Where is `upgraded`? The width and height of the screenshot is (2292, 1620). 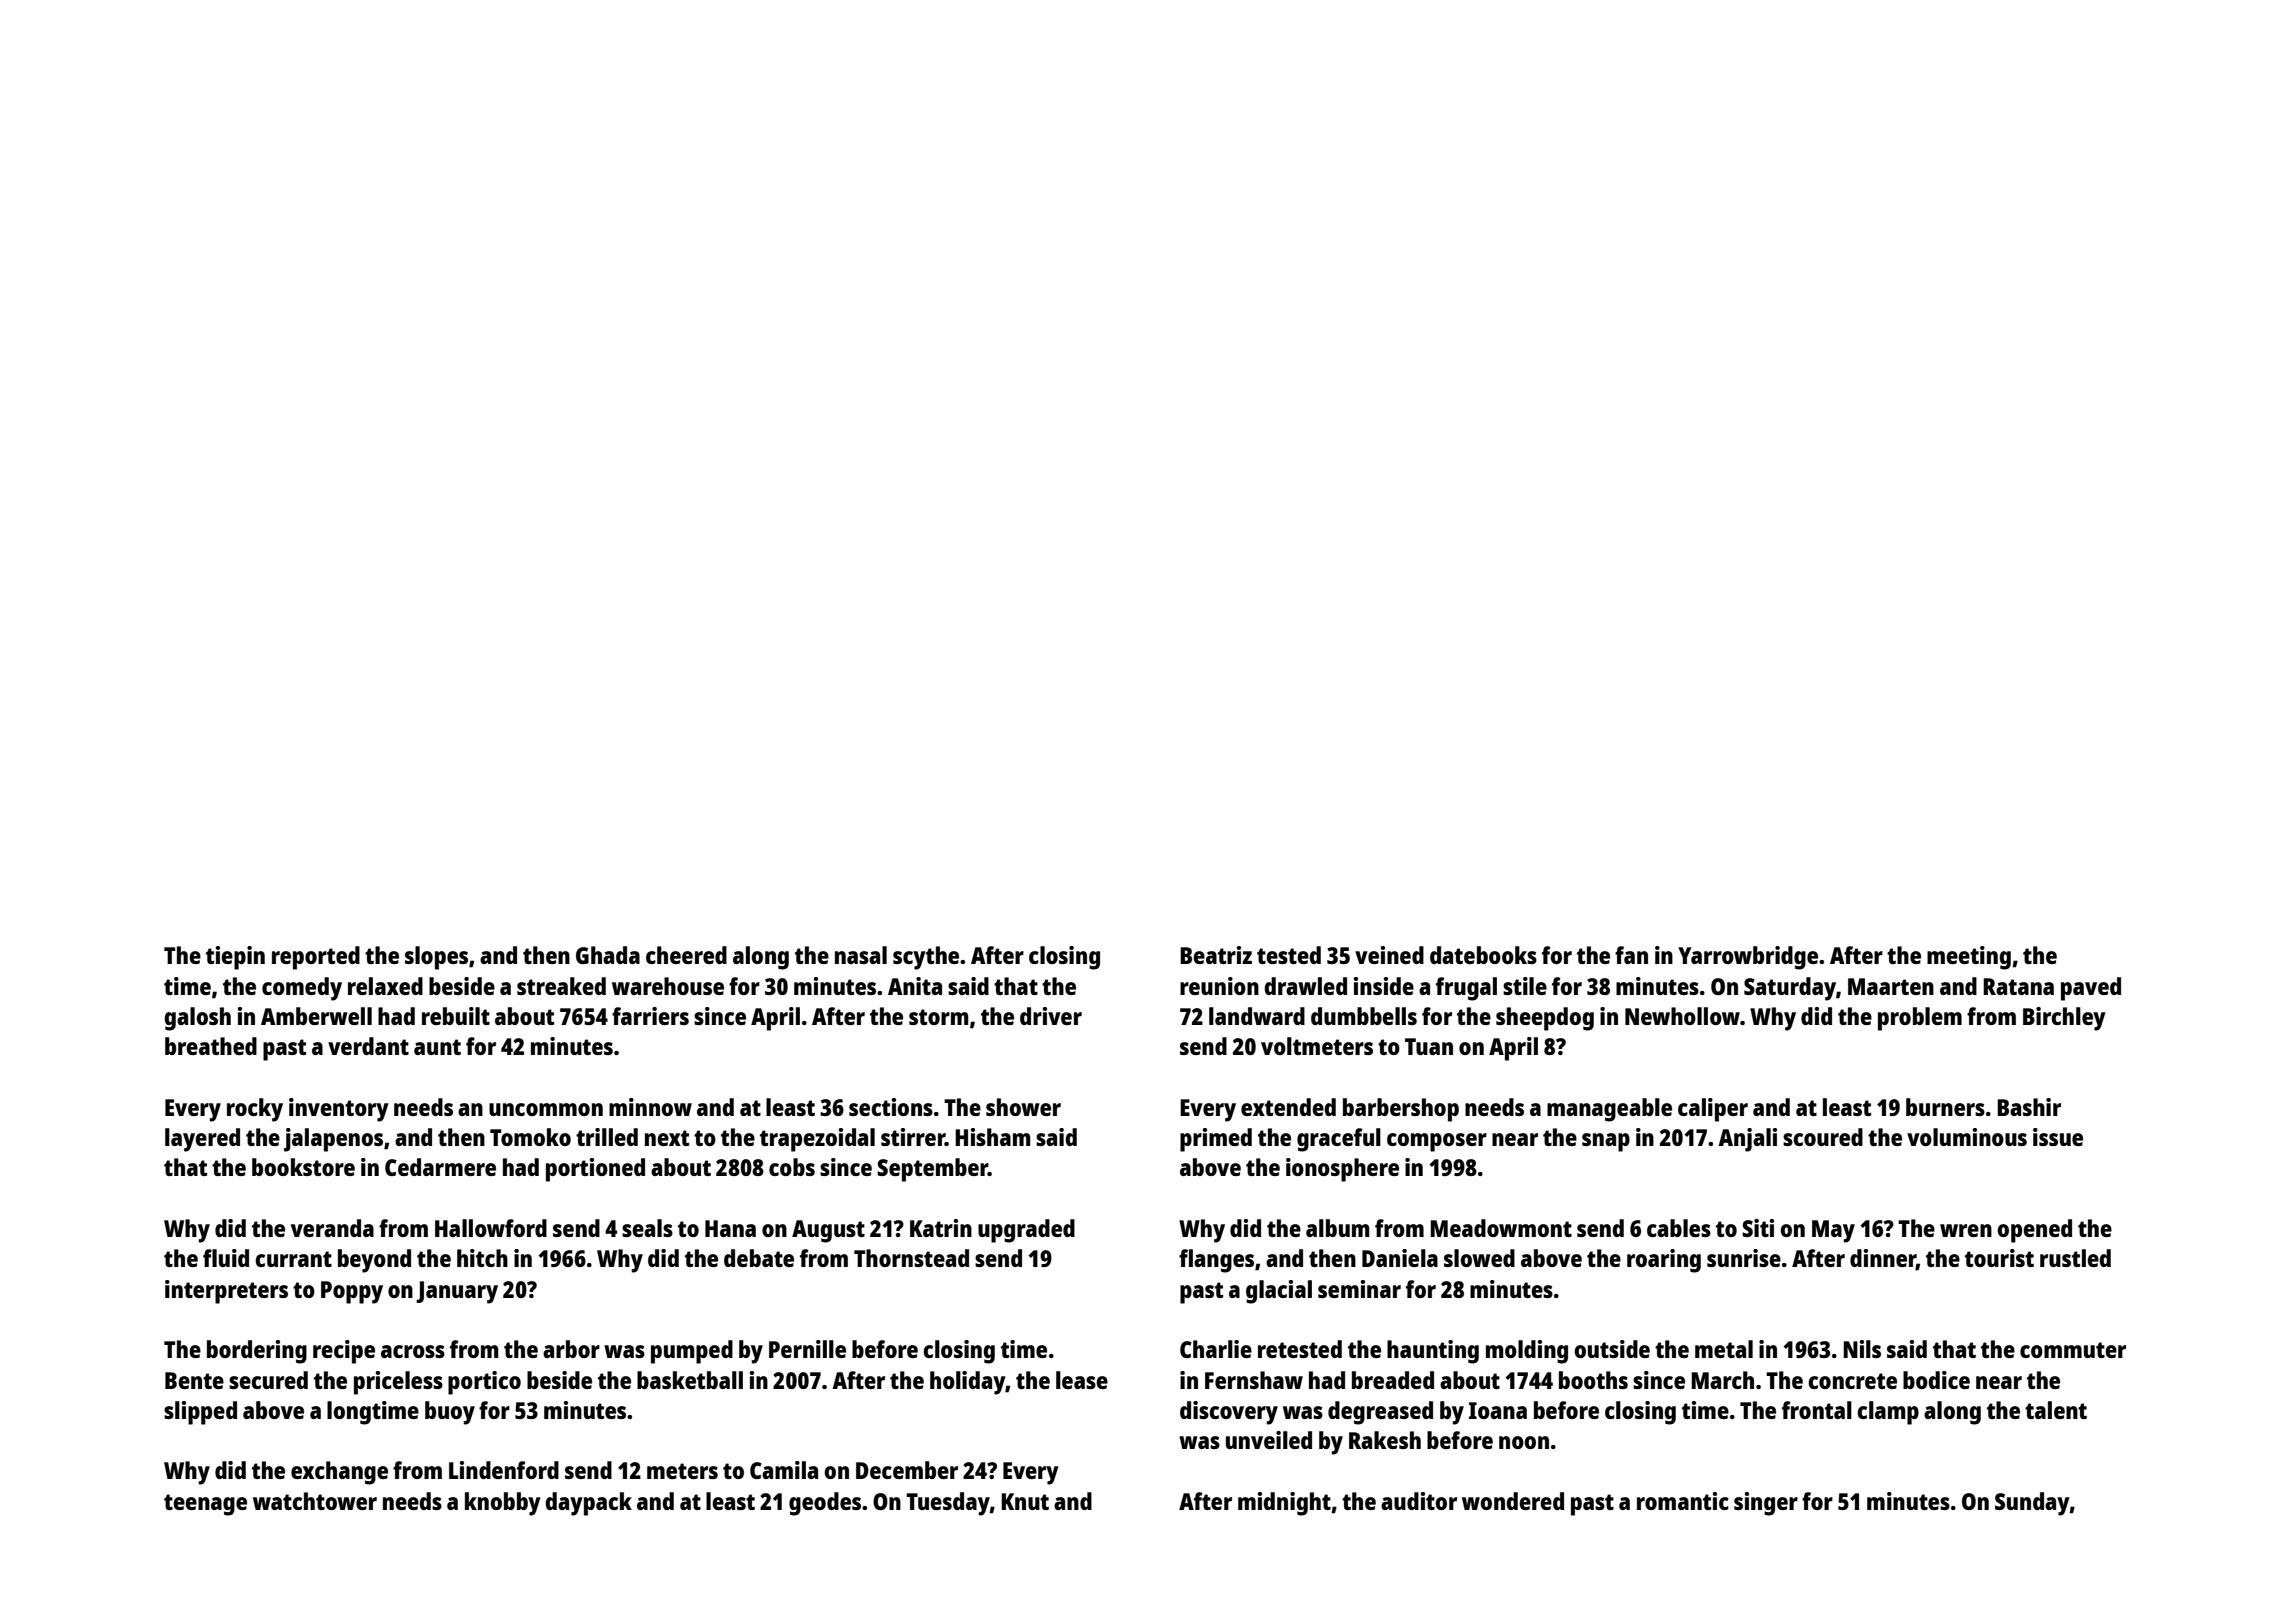 upgraded is located at coordinates (1026, 1231).
